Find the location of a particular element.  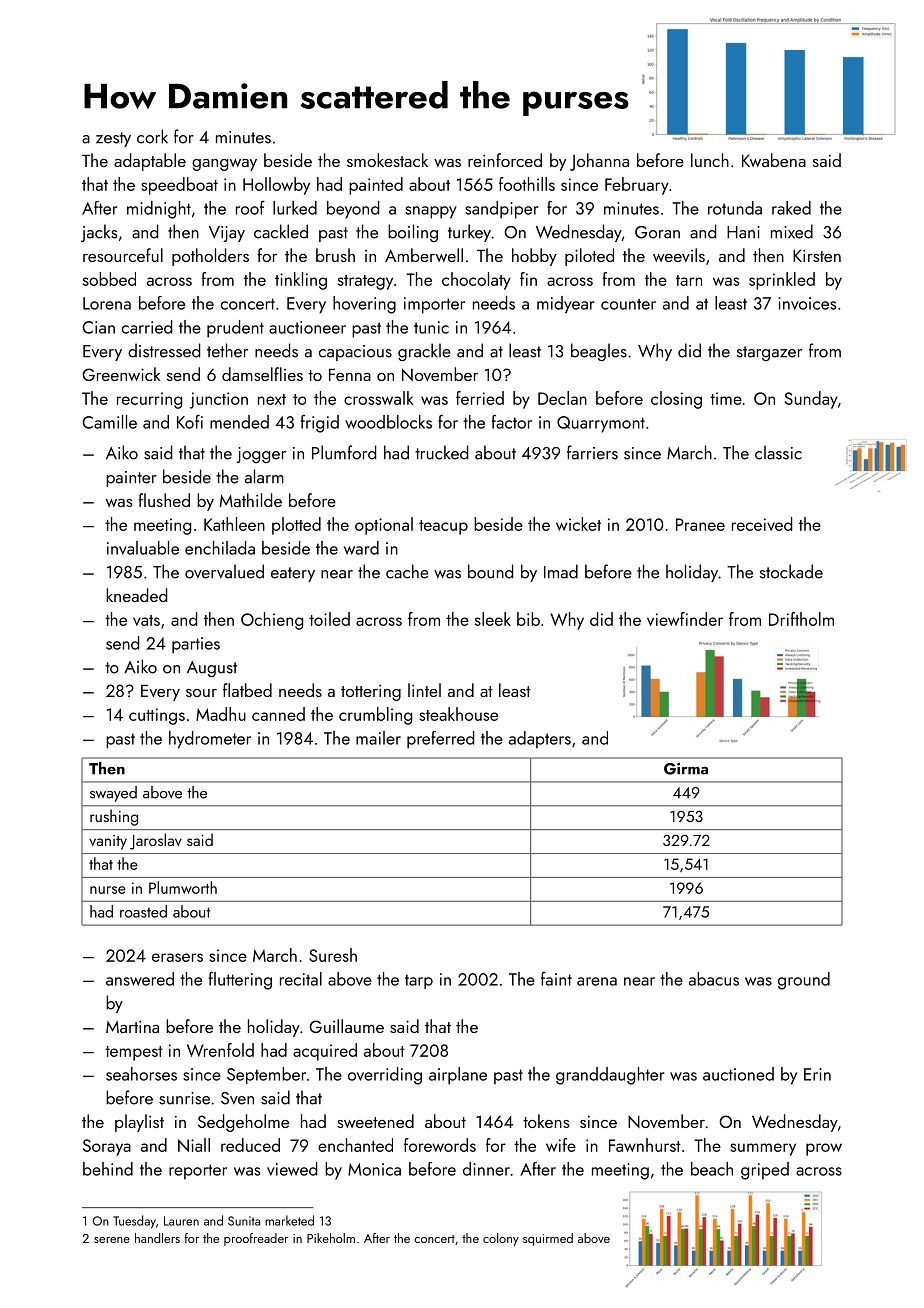

Johanna is located at coordinates (599, 162).
